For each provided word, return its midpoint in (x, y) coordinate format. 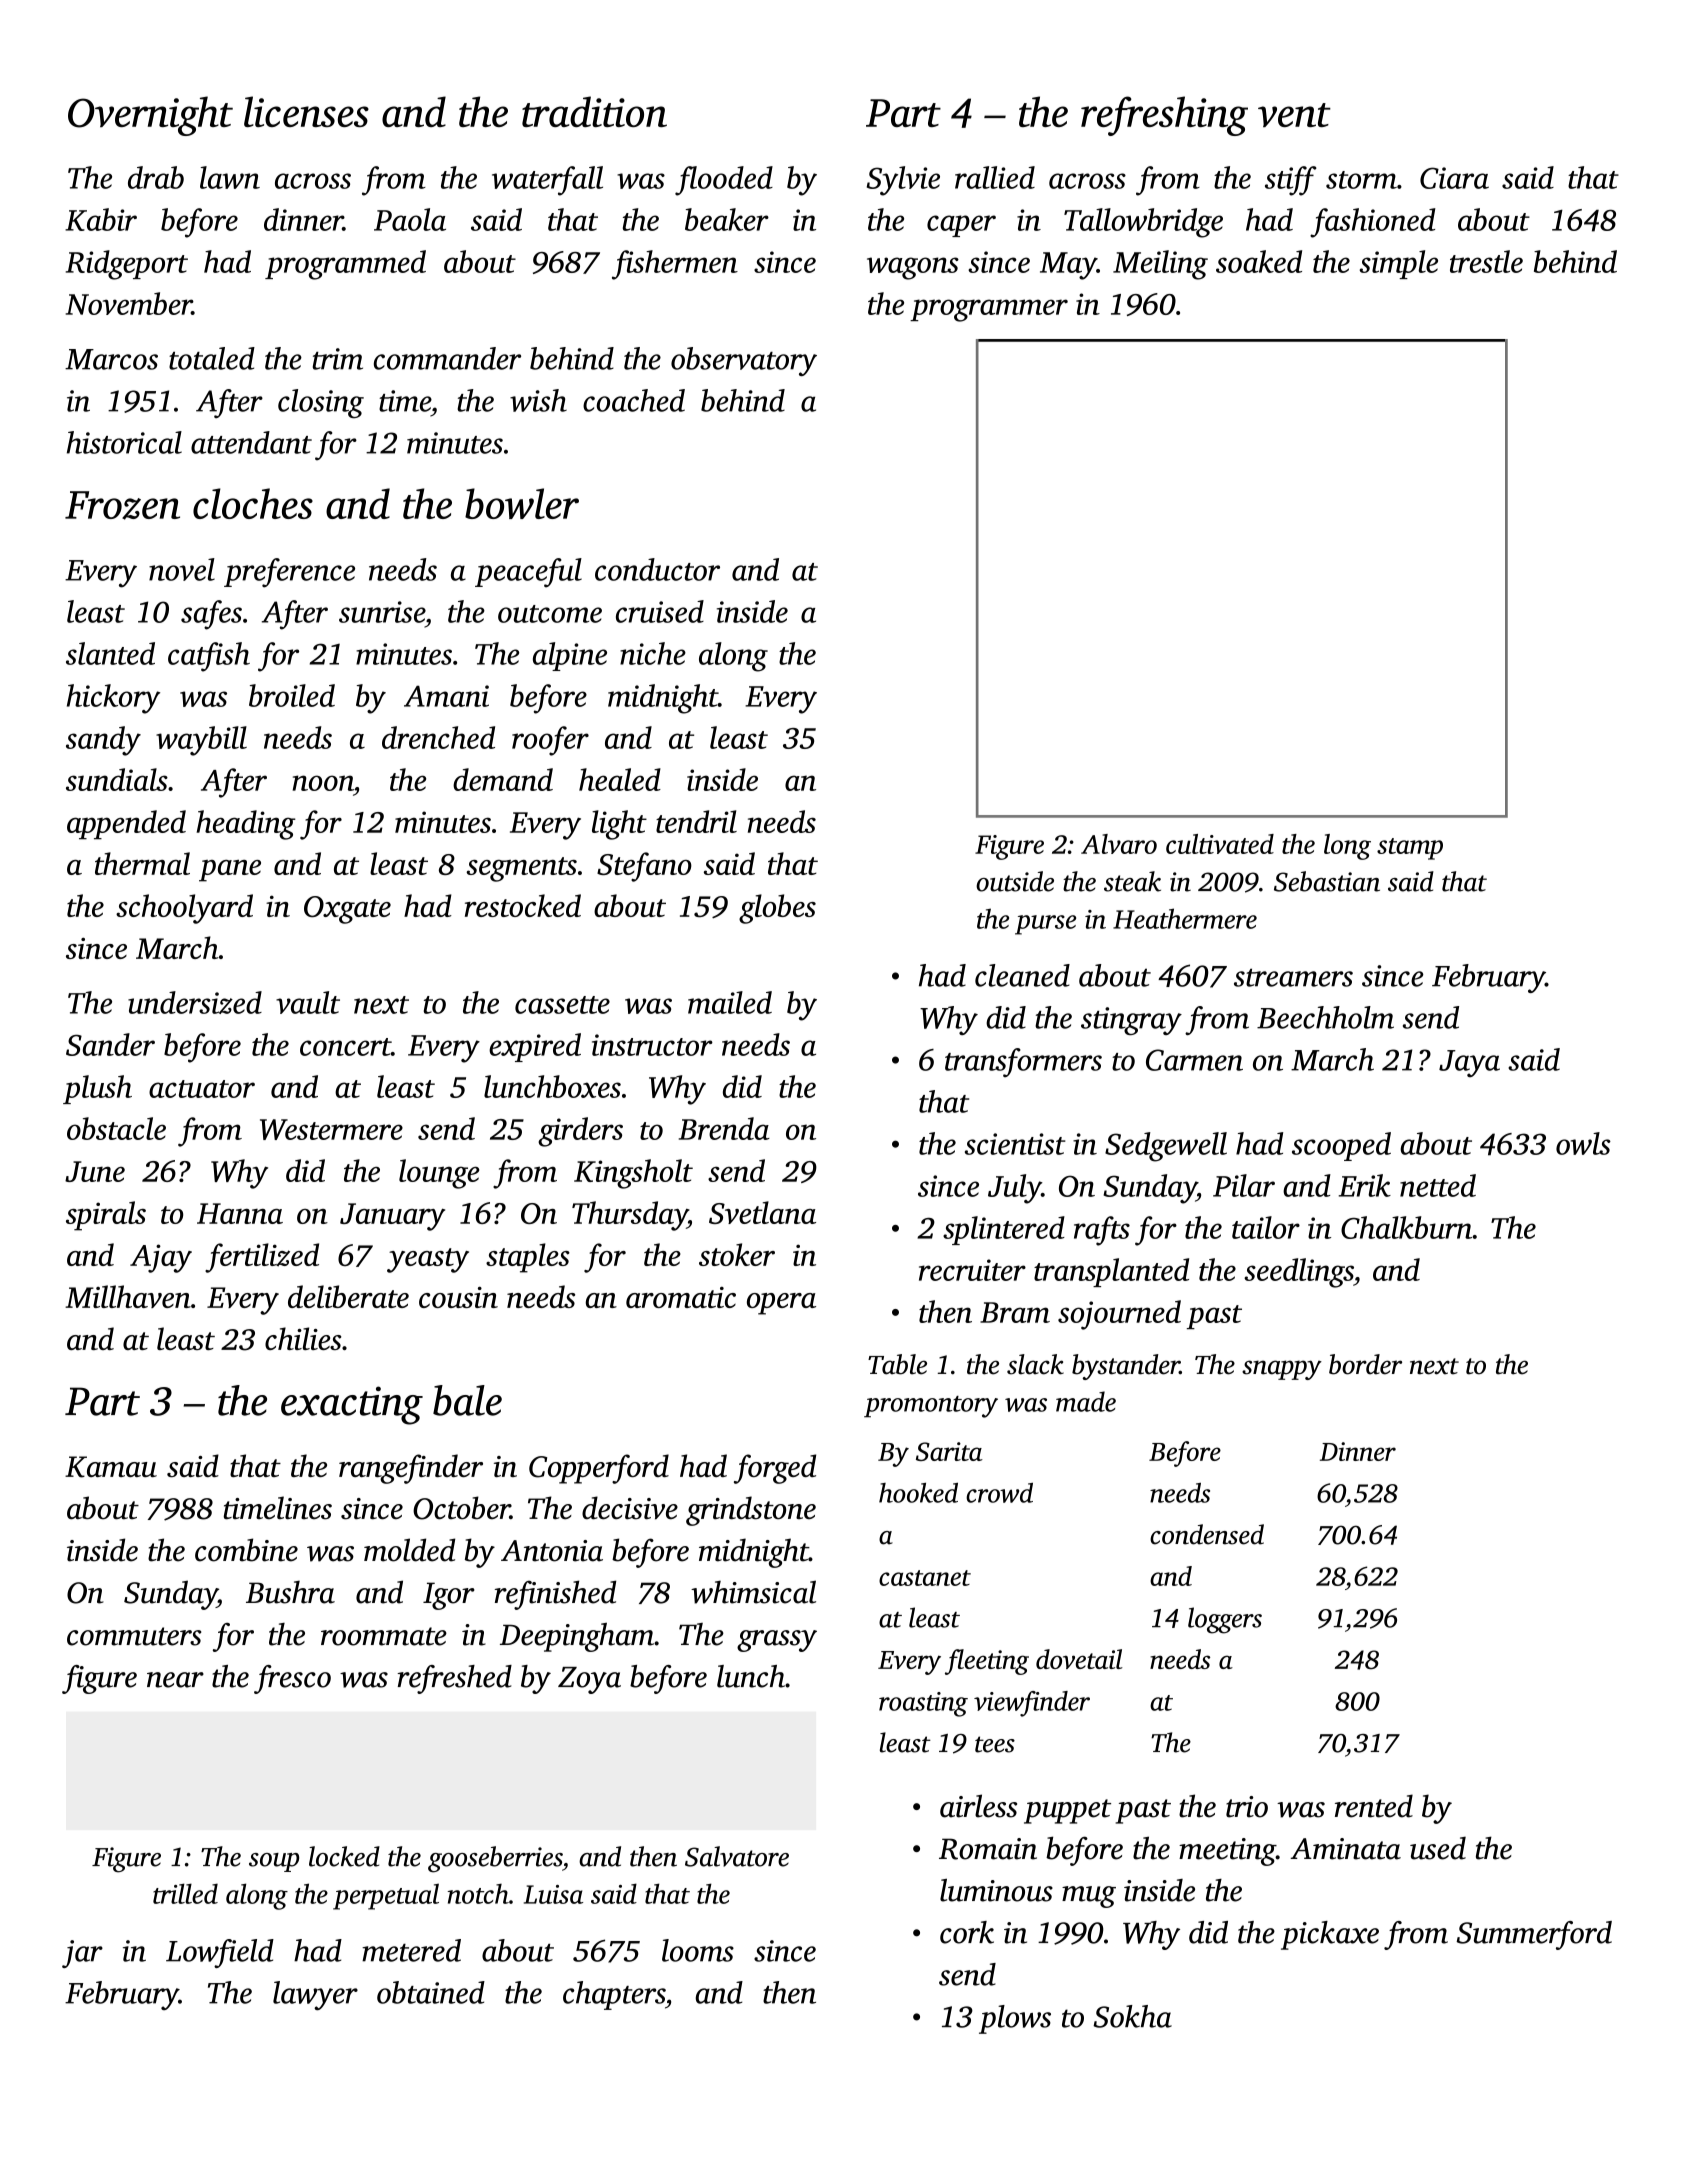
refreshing (1164, 116)
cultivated (1220, 844)
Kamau (111, 1467)
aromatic (681, 1297)
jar (82, 1954)
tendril (696, 821)
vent (1294, 115)
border (1365, 1364)
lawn (230, 177)
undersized (195, 1002)
